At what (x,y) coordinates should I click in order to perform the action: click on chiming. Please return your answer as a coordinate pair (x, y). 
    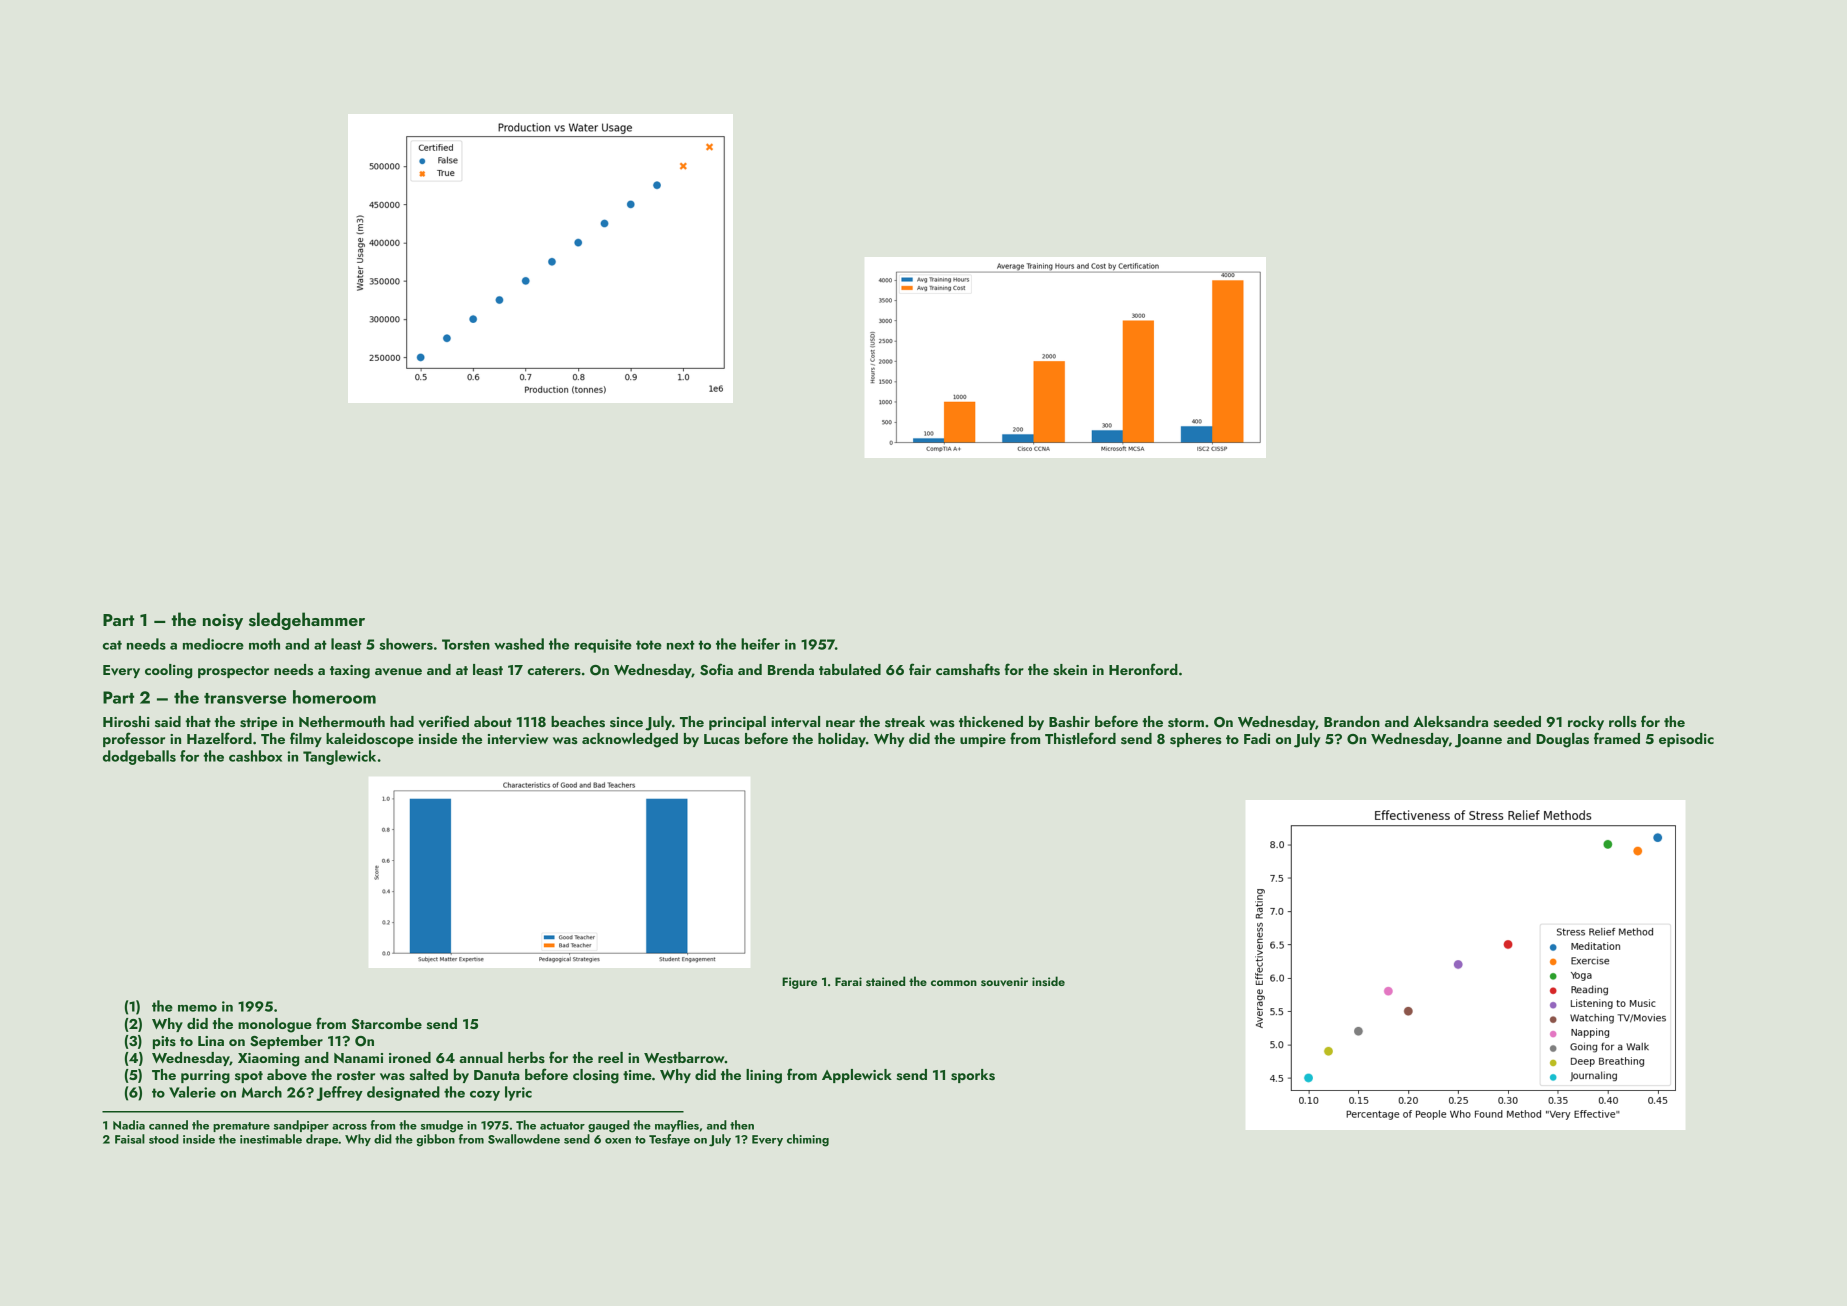
    Looking at the image, I should click on (808, 1140).
